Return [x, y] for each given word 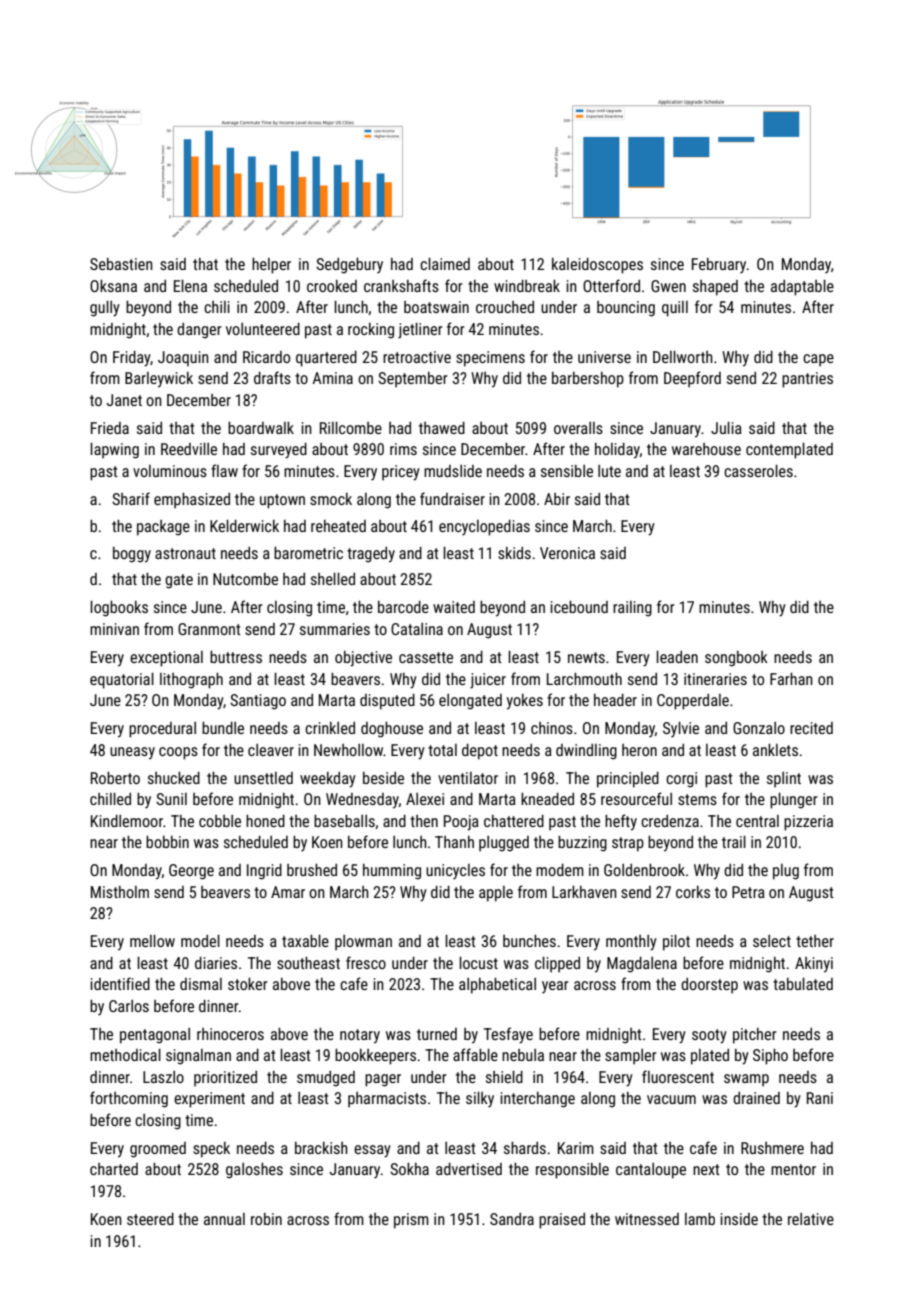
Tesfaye [508, 1035]
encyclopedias [484, 528]
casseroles [758, 471]
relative [811, 1219]
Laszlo [163, 1077]
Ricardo [266, 357]
